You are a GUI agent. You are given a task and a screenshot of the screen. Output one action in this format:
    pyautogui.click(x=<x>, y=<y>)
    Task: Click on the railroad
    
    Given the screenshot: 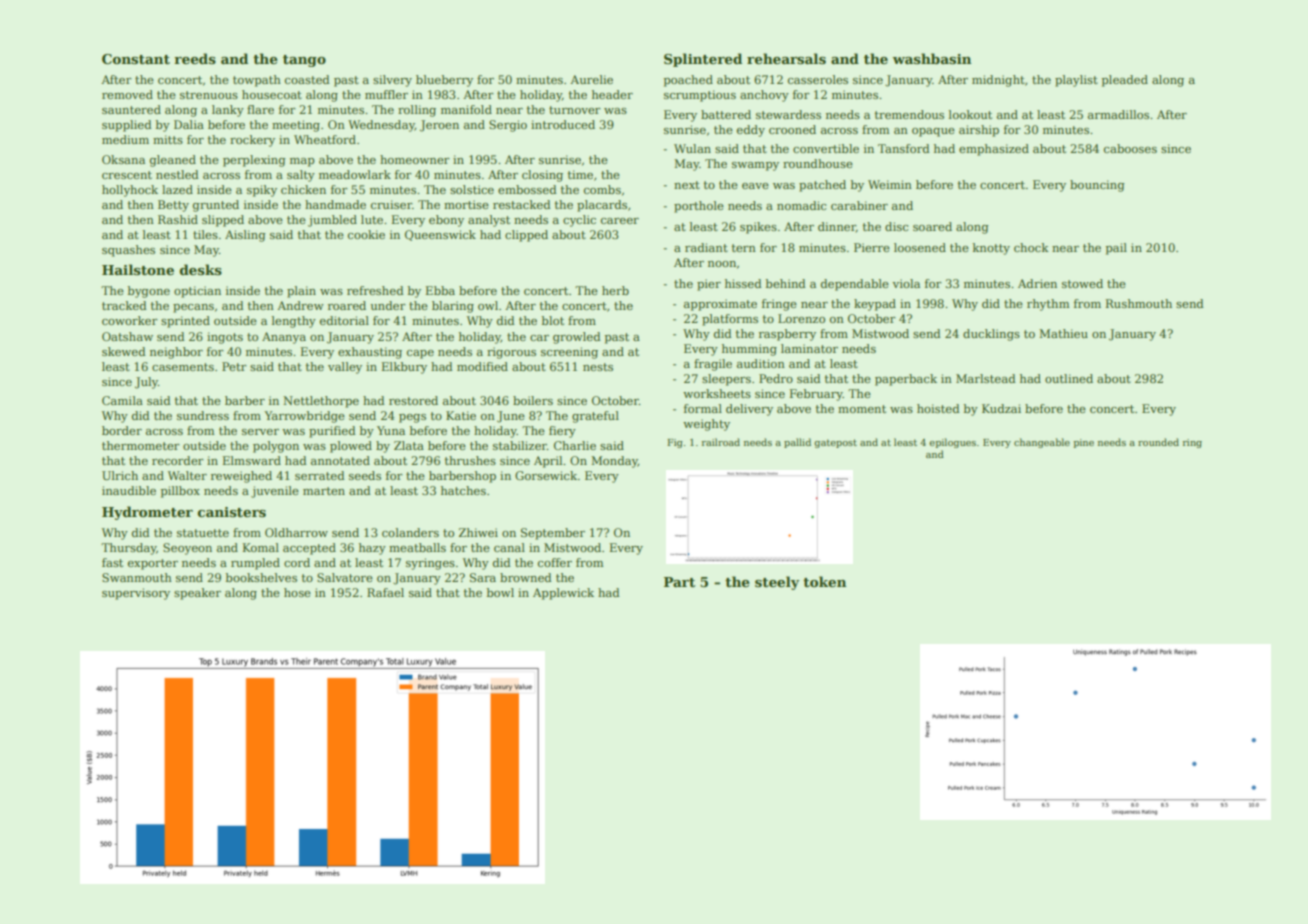 What is the action you would take?
    pyautogui.click(x=721, y=442)
